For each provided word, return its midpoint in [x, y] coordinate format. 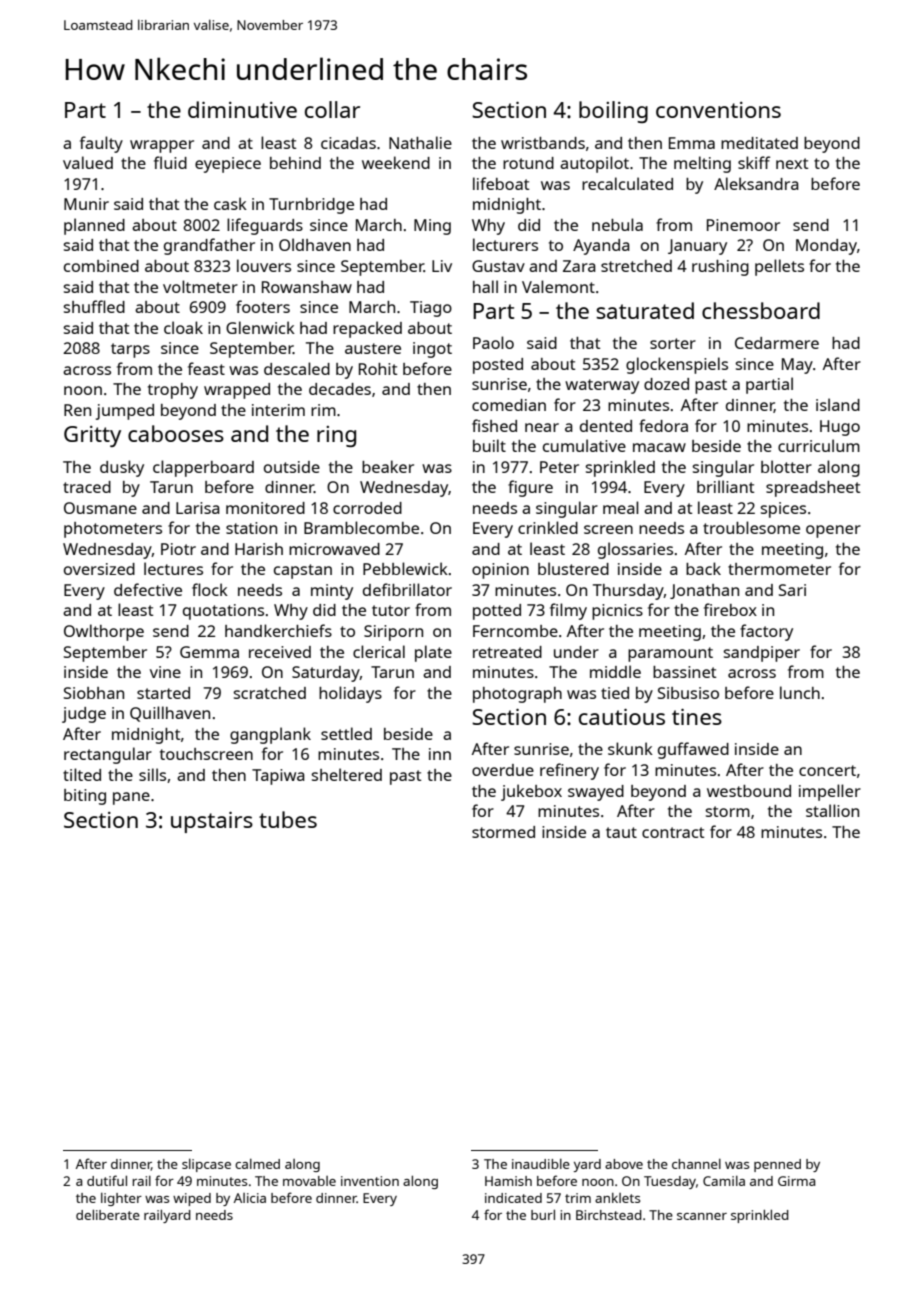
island [838, 404]
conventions [718, 110]
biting [85, 797]
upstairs [212, 822]
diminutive [242, 109]
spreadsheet [813, 489]
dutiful [107, 1180]
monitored [265, 508]
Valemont [558, 286]
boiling [613, 112]
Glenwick [260, 327]
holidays [350, 694]
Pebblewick [405, 568]
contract [673, 832]
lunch [800, 692]
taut [621, 832]
